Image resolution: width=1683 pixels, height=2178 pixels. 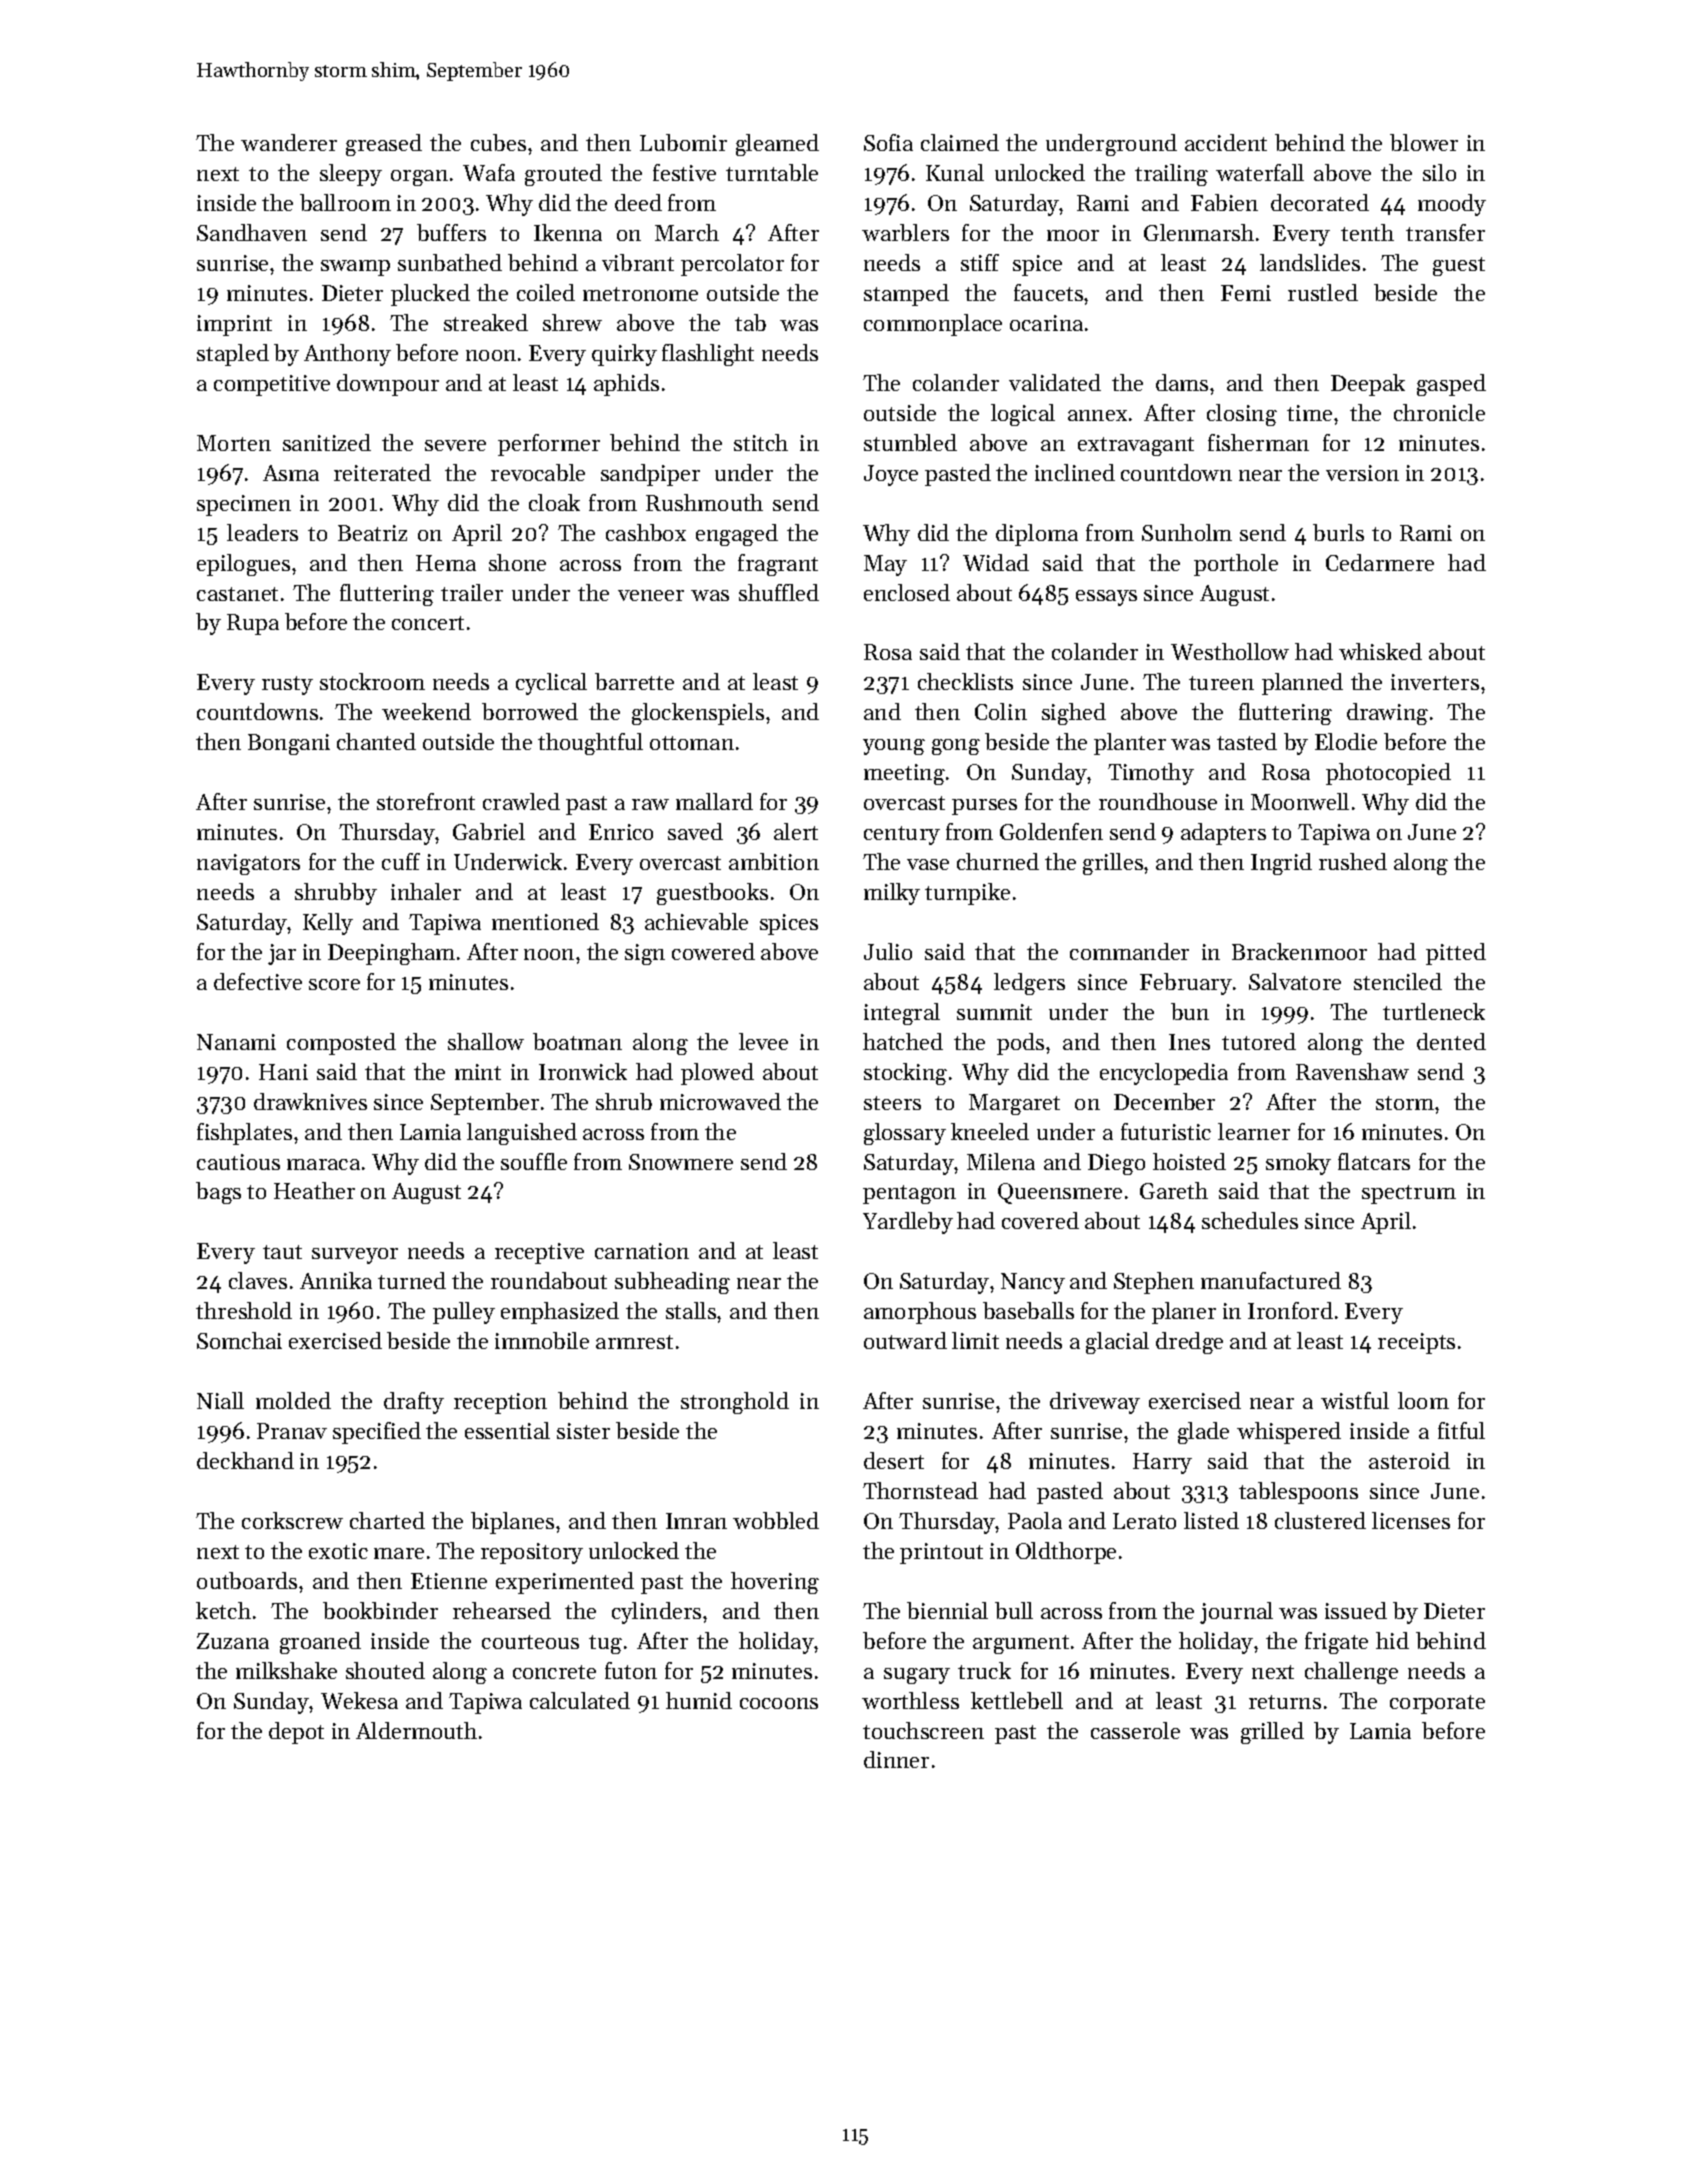 I want to click on printout, so click(x=941, y=1553).
